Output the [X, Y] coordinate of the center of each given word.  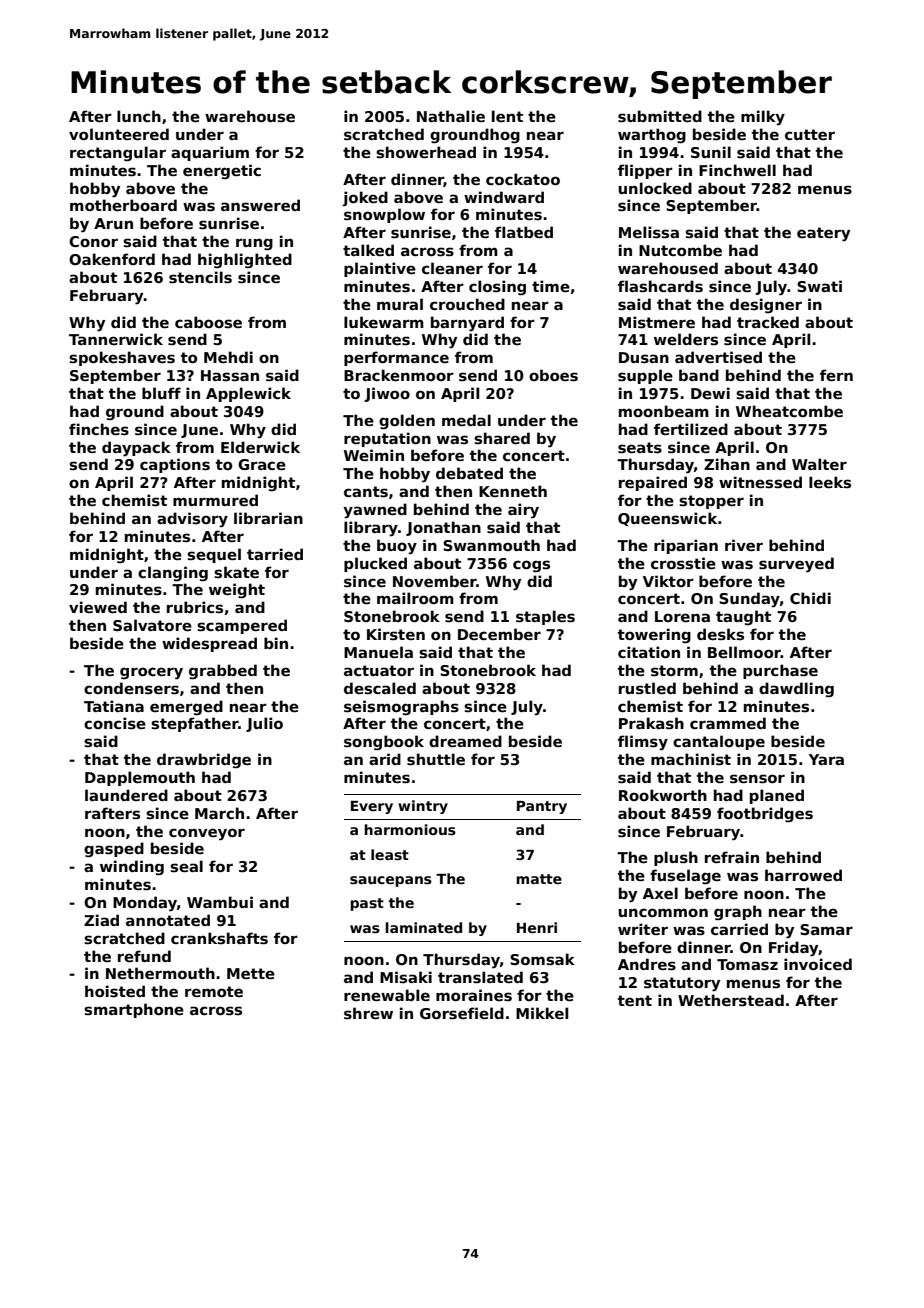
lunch [139, 116]
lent [507, 116]
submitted [660, 116]
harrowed [803, 875]
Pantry [542, 807]
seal [186, 866]
